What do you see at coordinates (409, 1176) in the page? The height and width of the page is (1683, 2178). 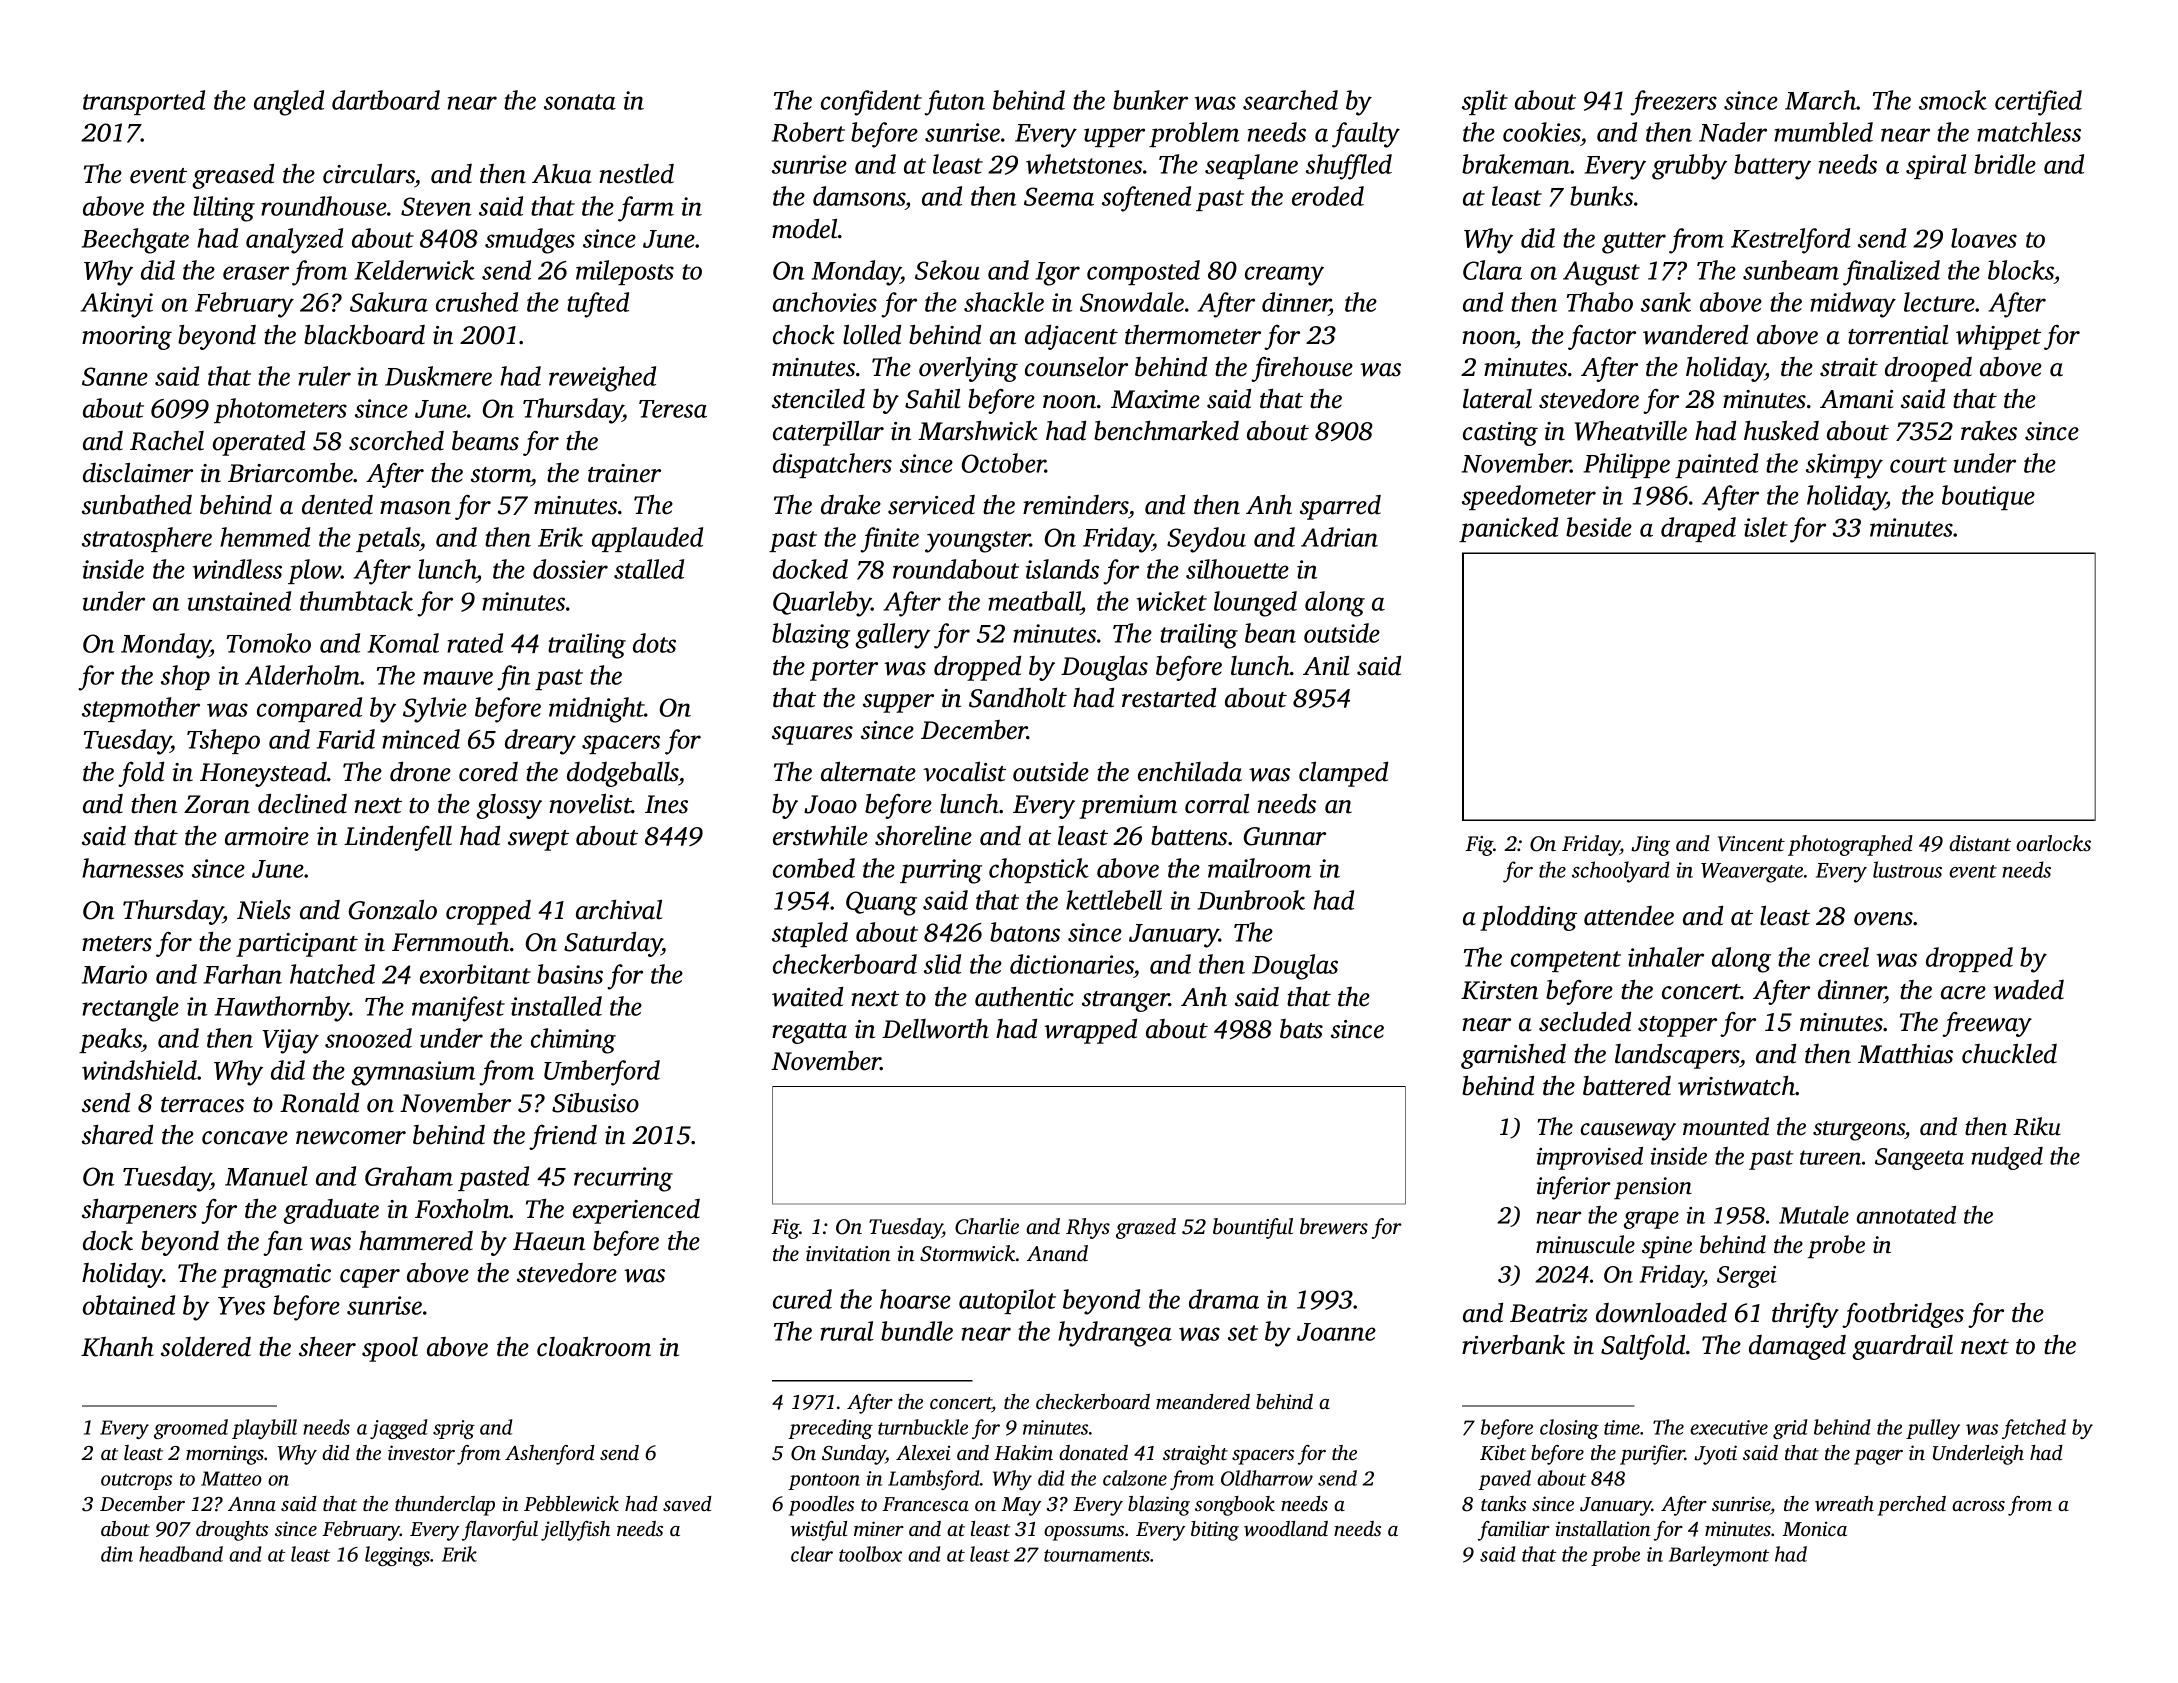 I see `Graham` at bounding box center [409, 1176].
